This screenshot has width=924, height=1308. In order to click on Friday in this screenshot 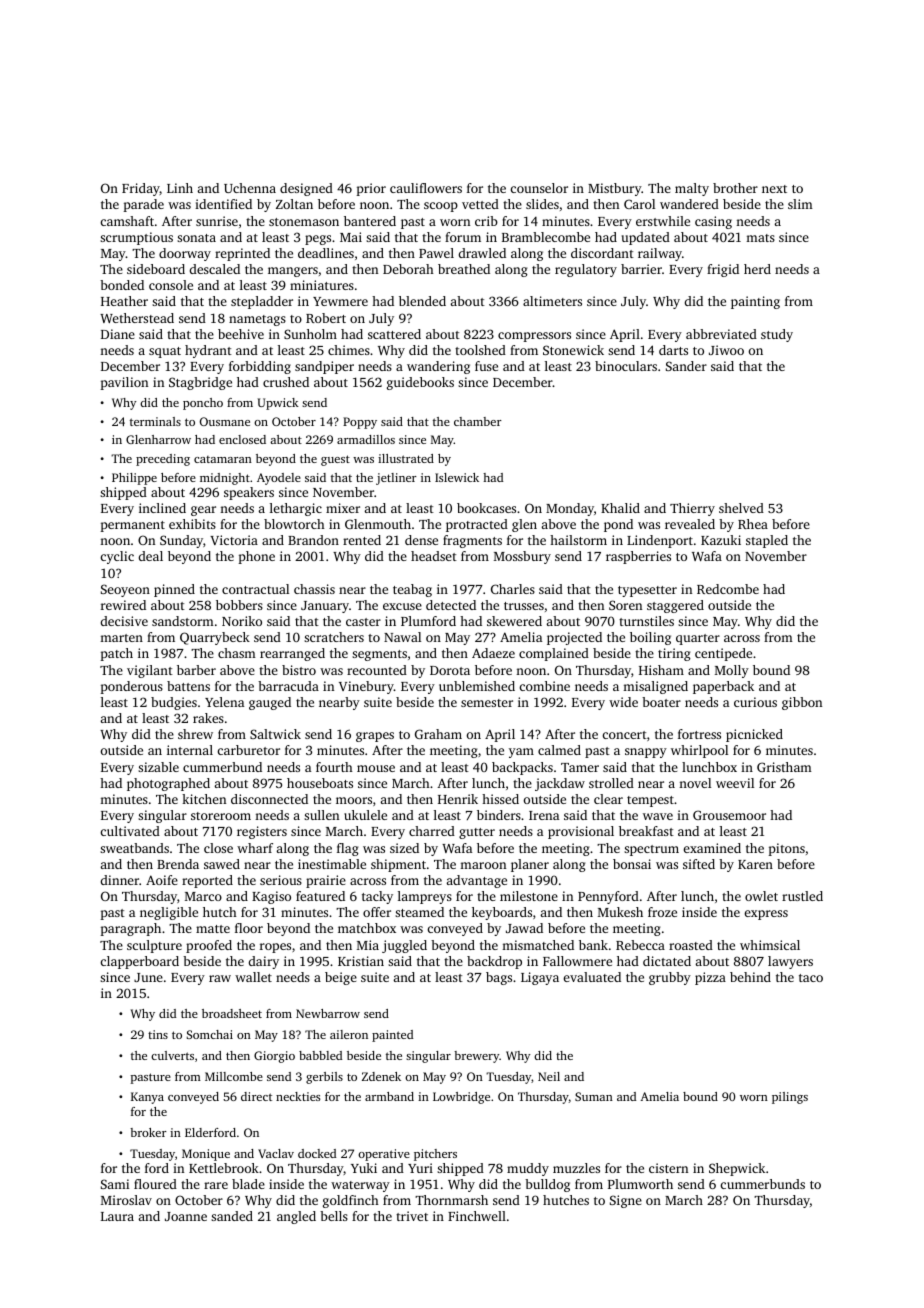, I will do `click(141, 189)`.
